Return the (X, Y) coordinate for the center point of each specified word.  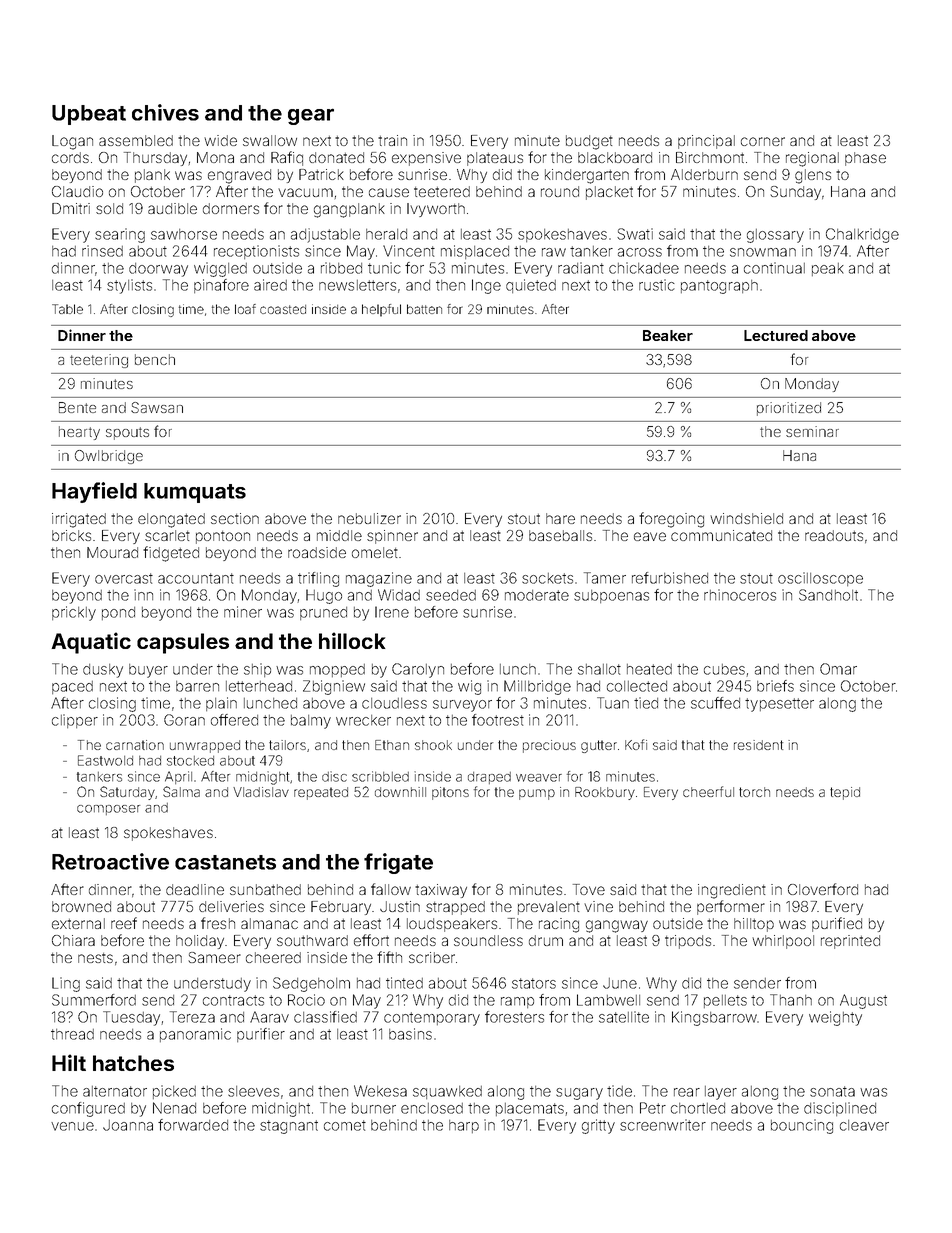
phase (865, 159)
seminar (812, 431)
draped (489, 778)
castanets (225, 862)
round (560, 191)
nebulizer (369, 518)
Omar (838, 669)
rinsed (102, 251)
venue (72, 1126)
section (235, 518)
